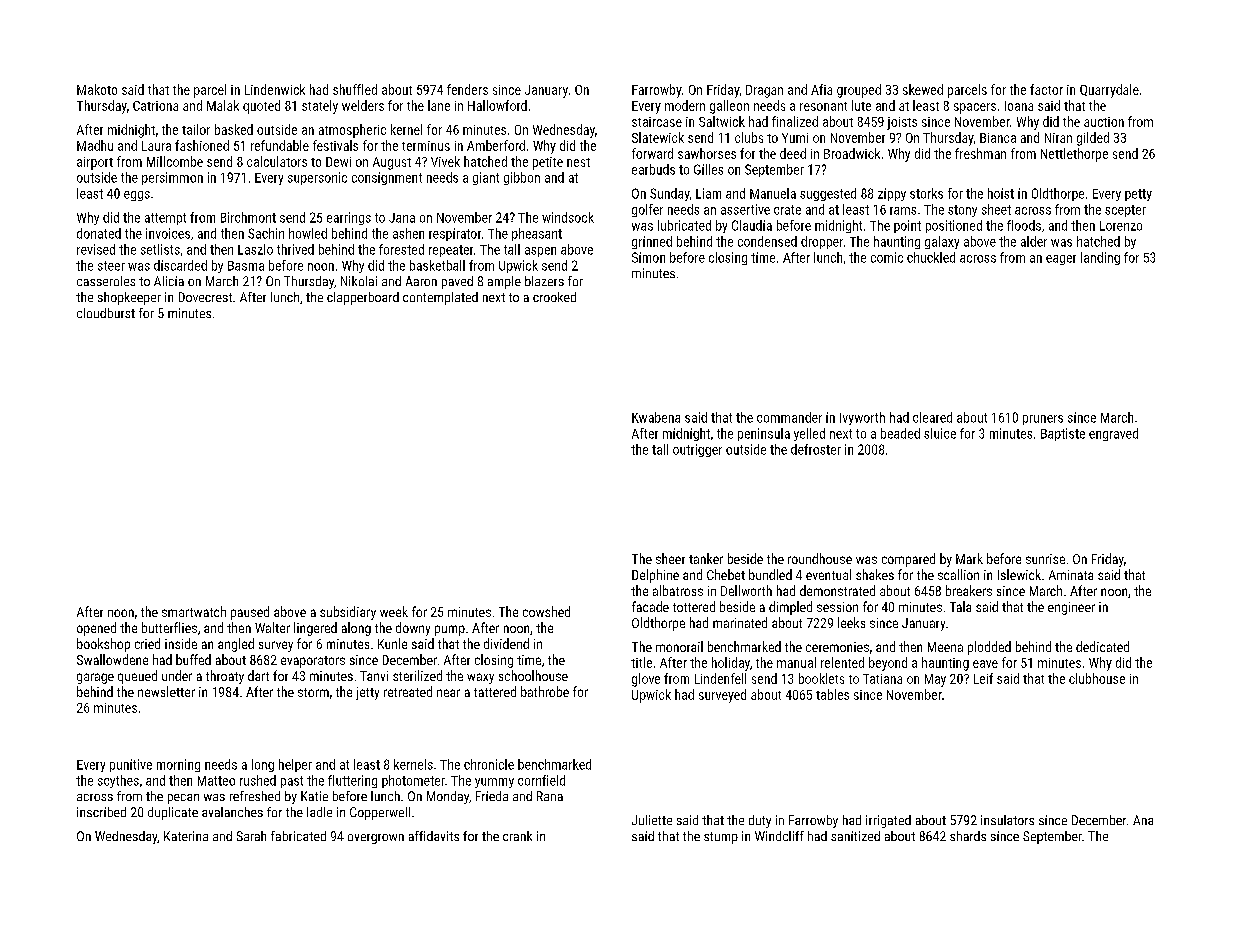 This document has height=952, width=1233. Describe the element at coordinates (568, 217) in the document. I see `windsock` at that location.
